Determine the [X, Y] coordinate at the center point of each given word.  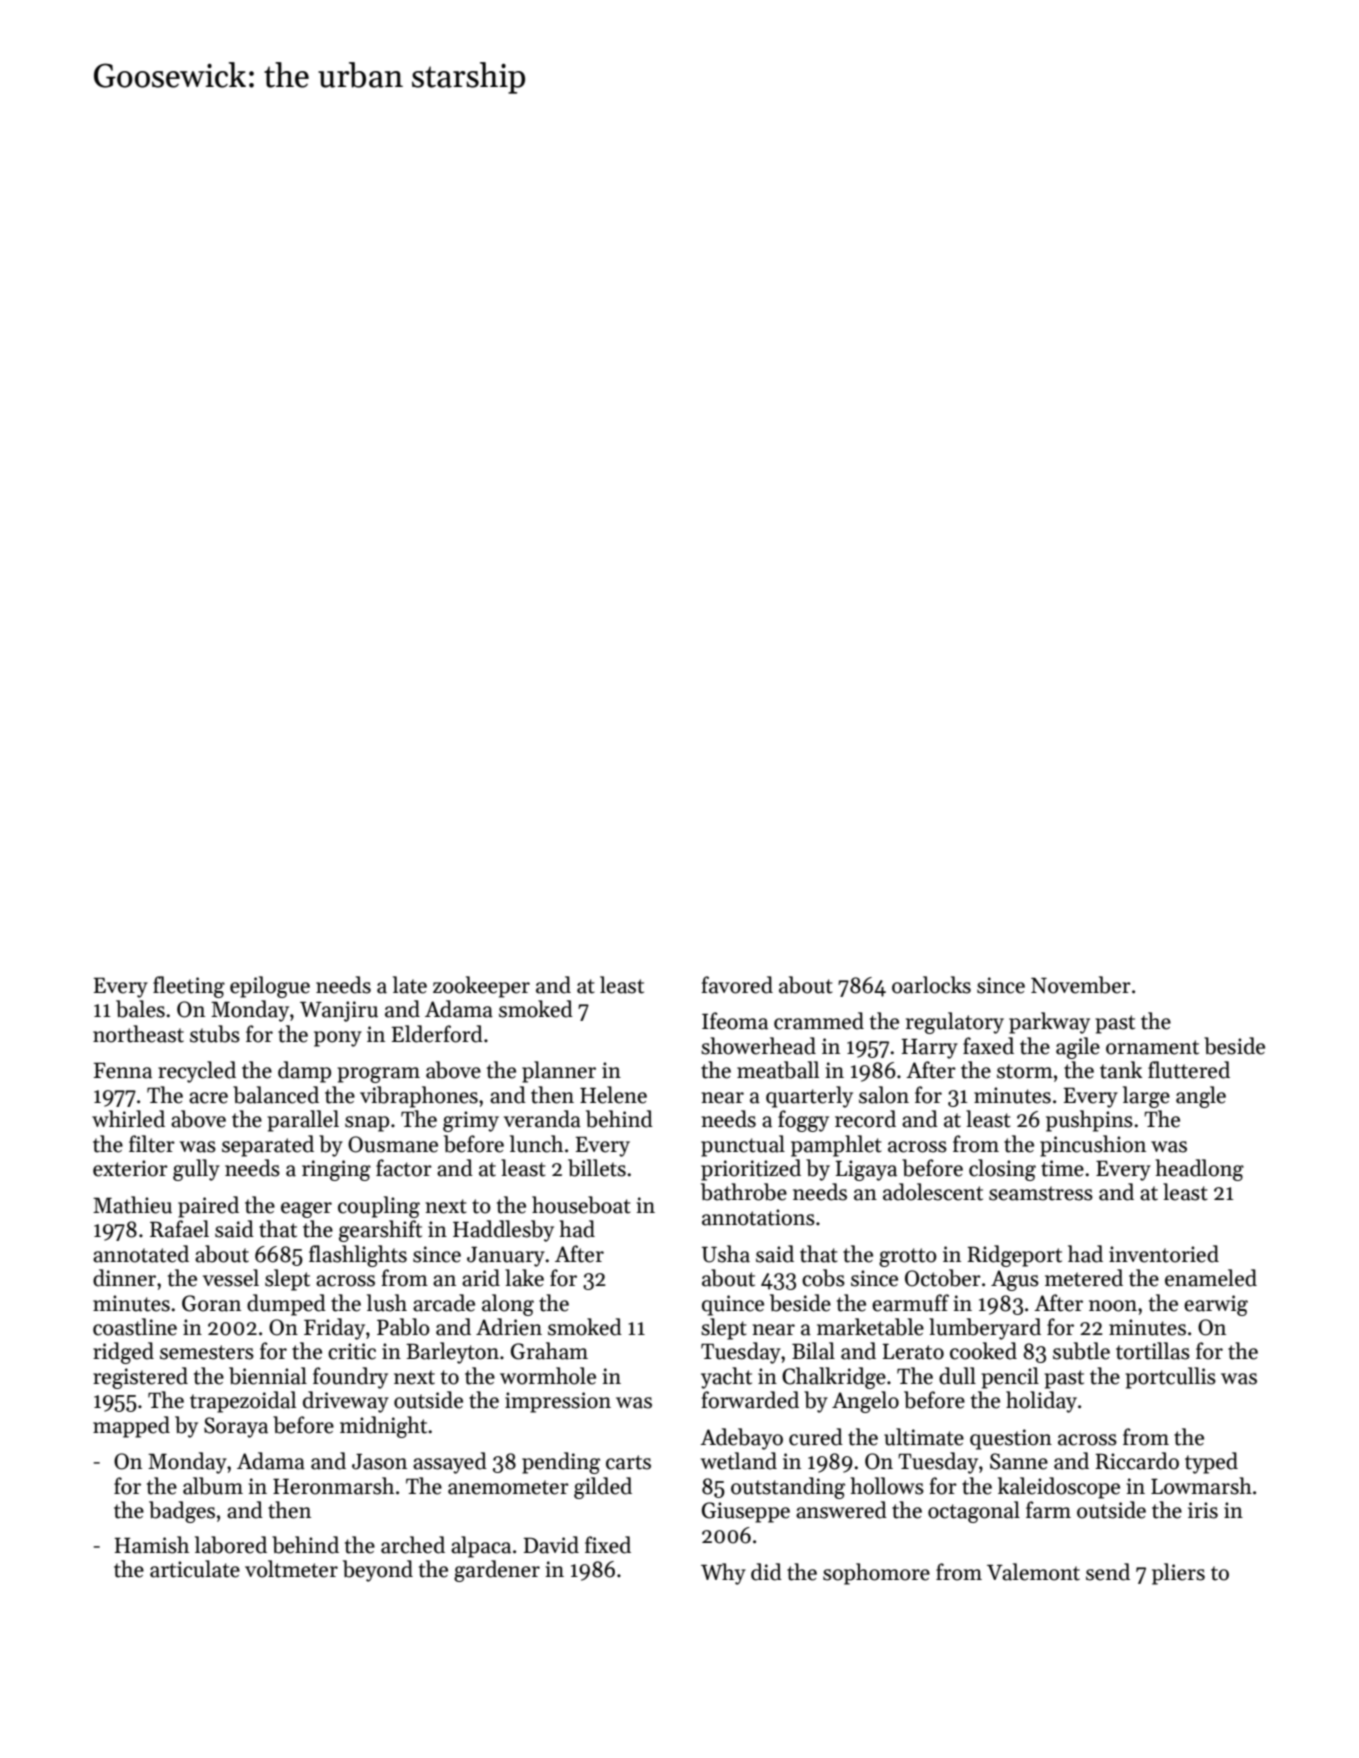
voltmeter [291, 1569]
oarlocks [931, 985]
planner [559, 1072]
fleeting [189, 987]
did [766, 1572]
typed [1211, 1463]
